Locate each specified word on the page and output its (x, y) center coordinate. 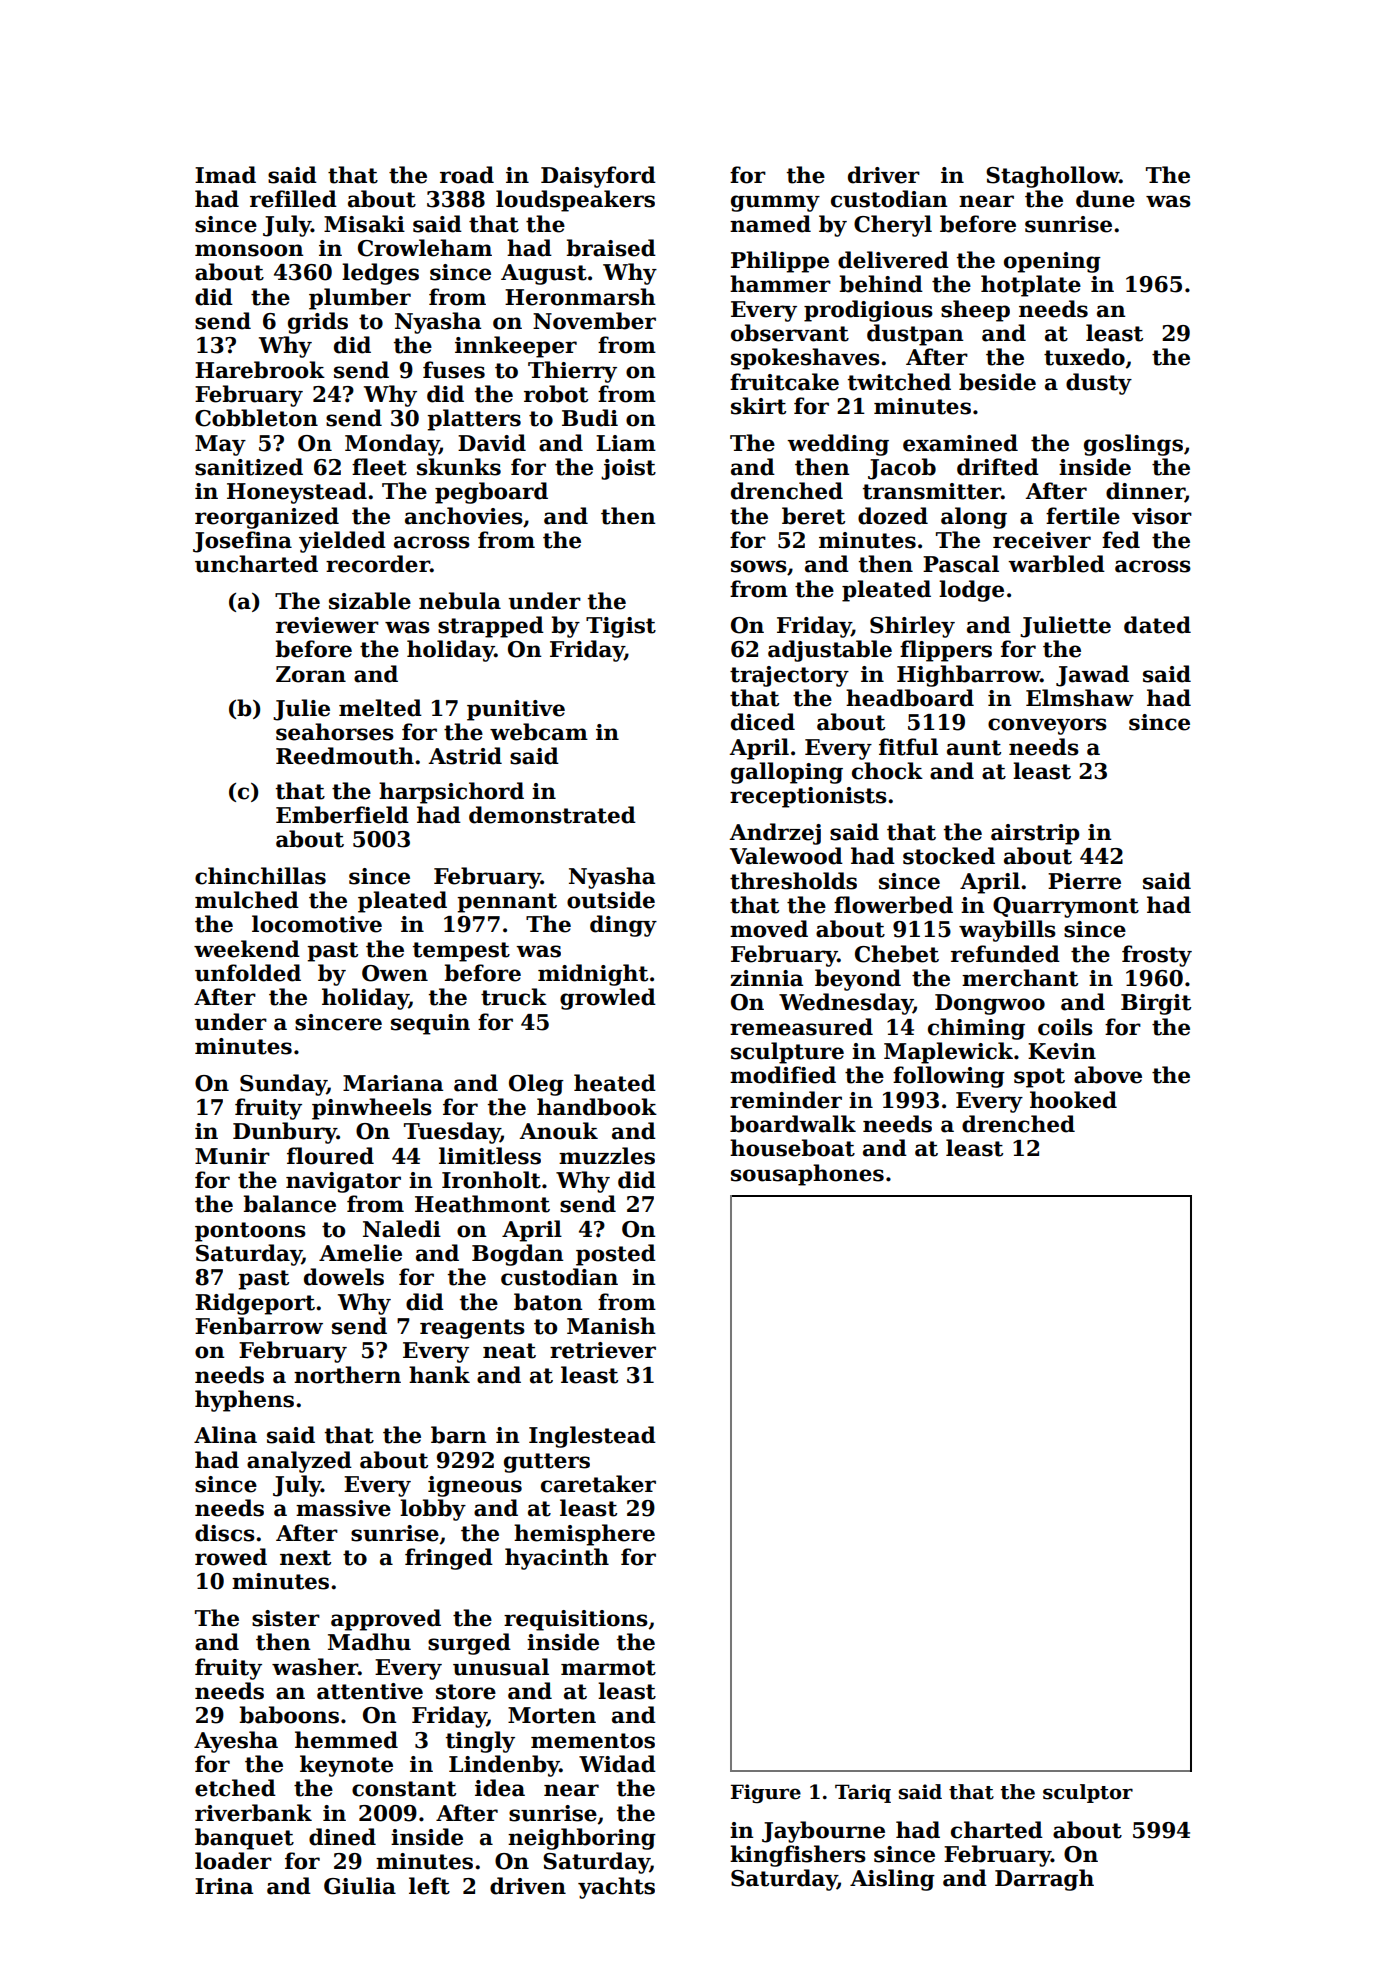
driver (884, 175)
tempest (461, 952)
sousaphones (807, 1175)
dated (1157, 625)
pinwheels (372, 1109)
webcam (539, 732)
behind (881, 284)
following (949, 1077)
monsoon (249, 250)
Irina (224, 1886)
